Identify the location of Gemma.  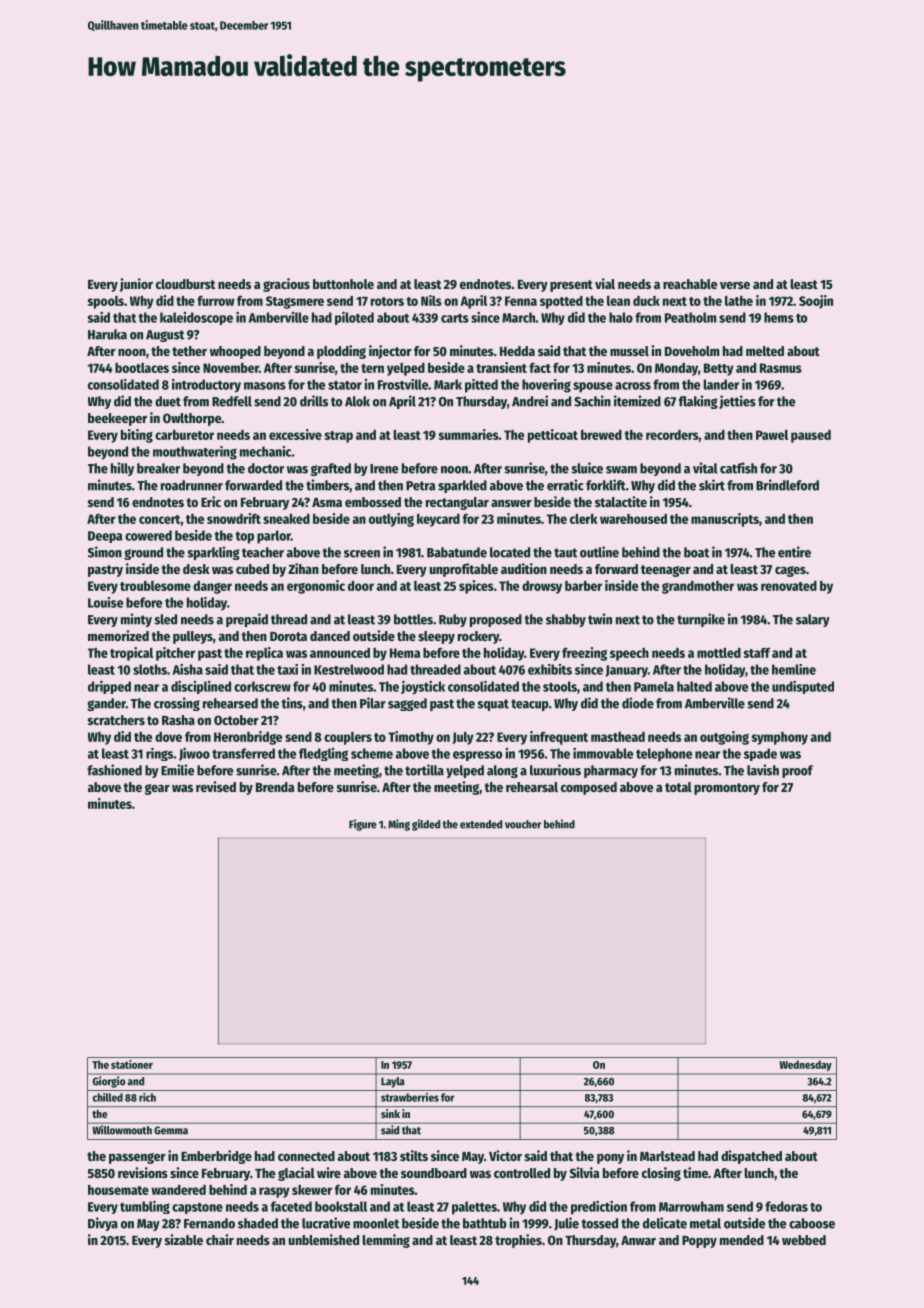
(171, 1130).
